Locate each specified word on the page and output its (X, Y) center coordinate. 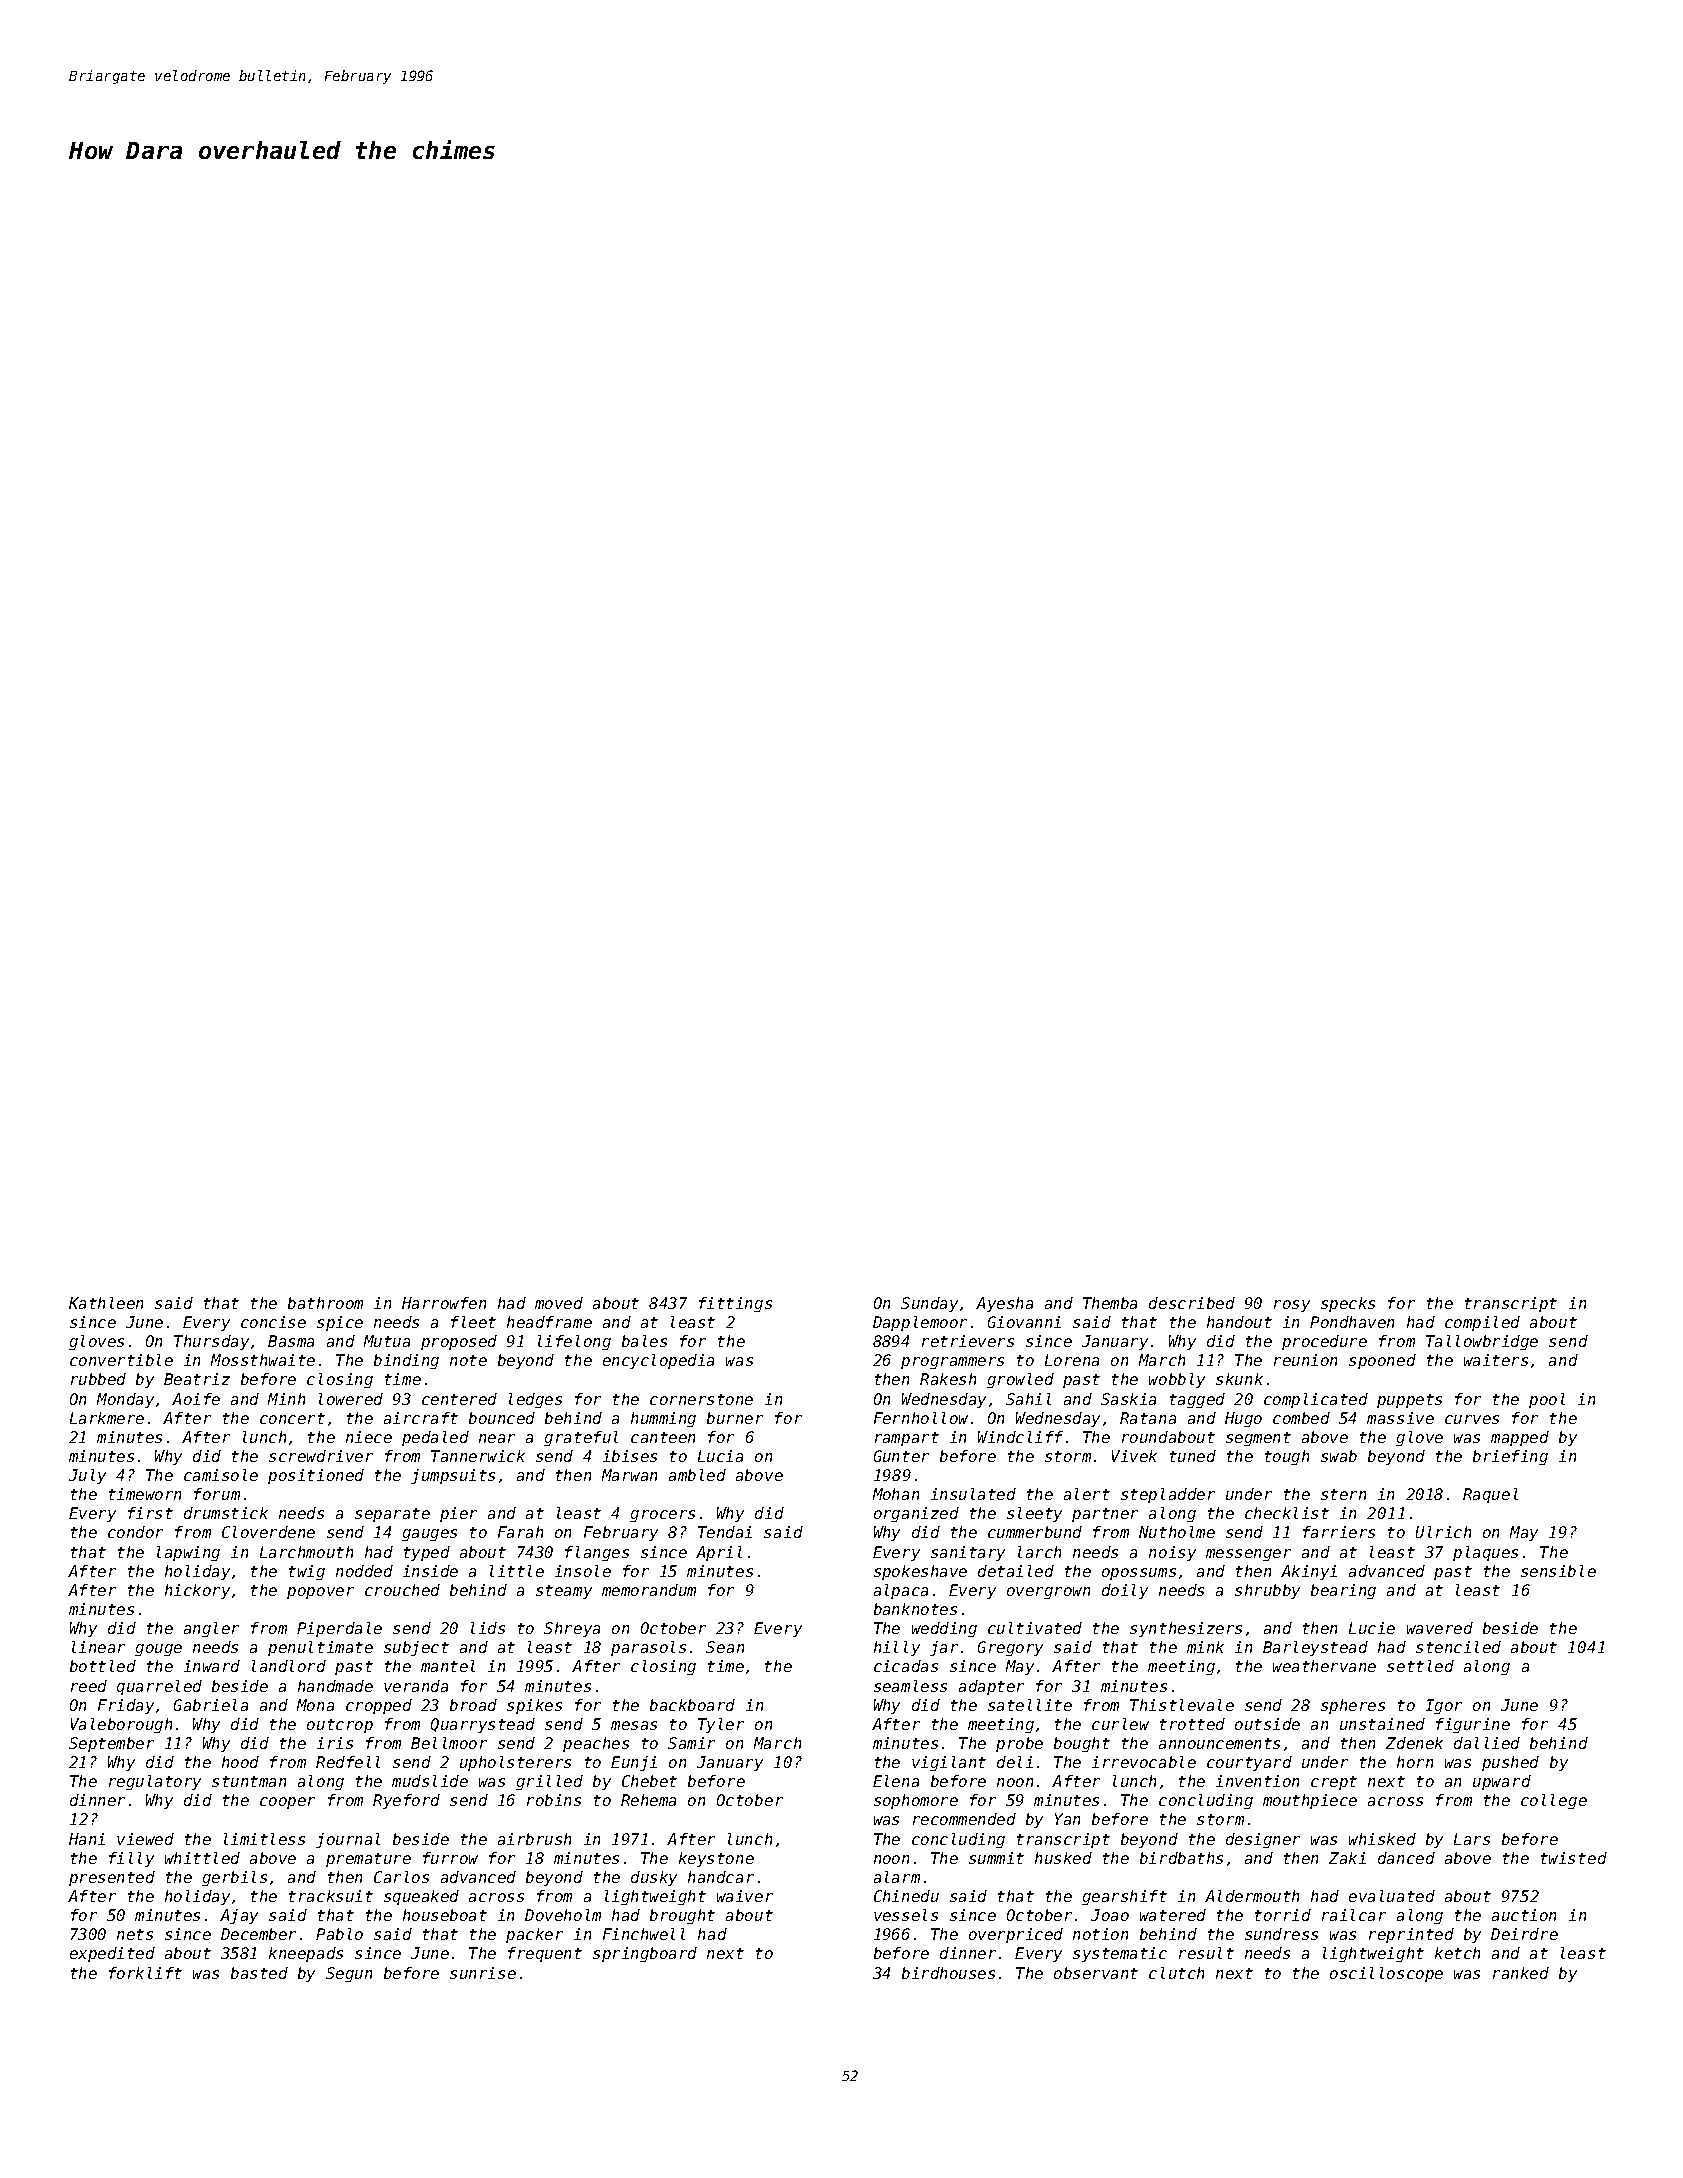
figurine (1473, 1725)
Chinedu (906, 1896)
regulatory (155, 1782)
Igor (1444, 1706)
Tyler (721, 1725)
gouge (158, 1650)
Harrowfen (444, 1303)
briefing (1510, 1457)
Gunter (901, 1456)
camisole (221, 1475)
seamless (910, 1686)
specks (1348, 1304)
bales (644, 1341)
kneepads (306, 1954)
